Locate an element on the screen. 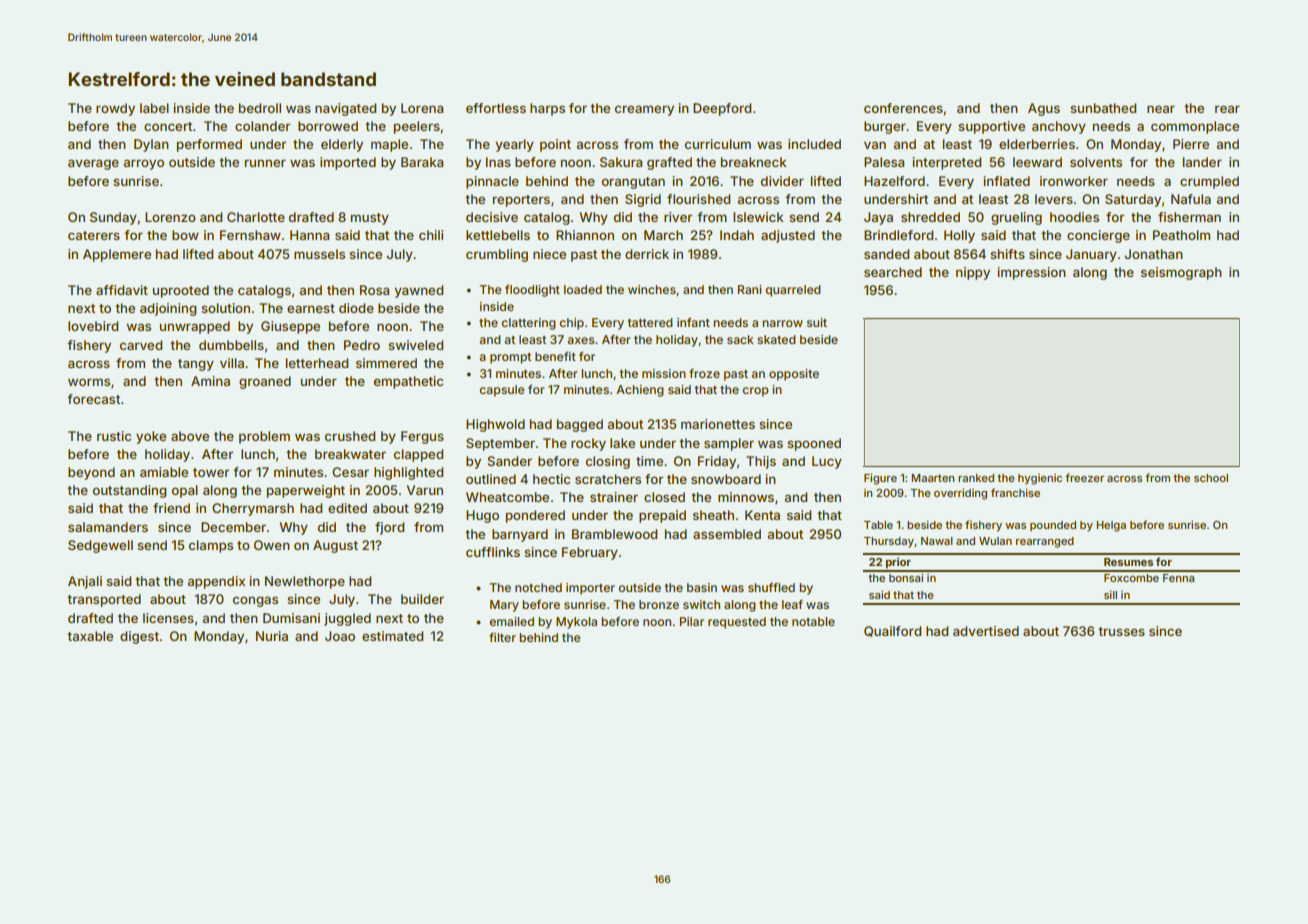 This screenshot has width=1308, height=924. lake is located at coordinates (622, 443).
